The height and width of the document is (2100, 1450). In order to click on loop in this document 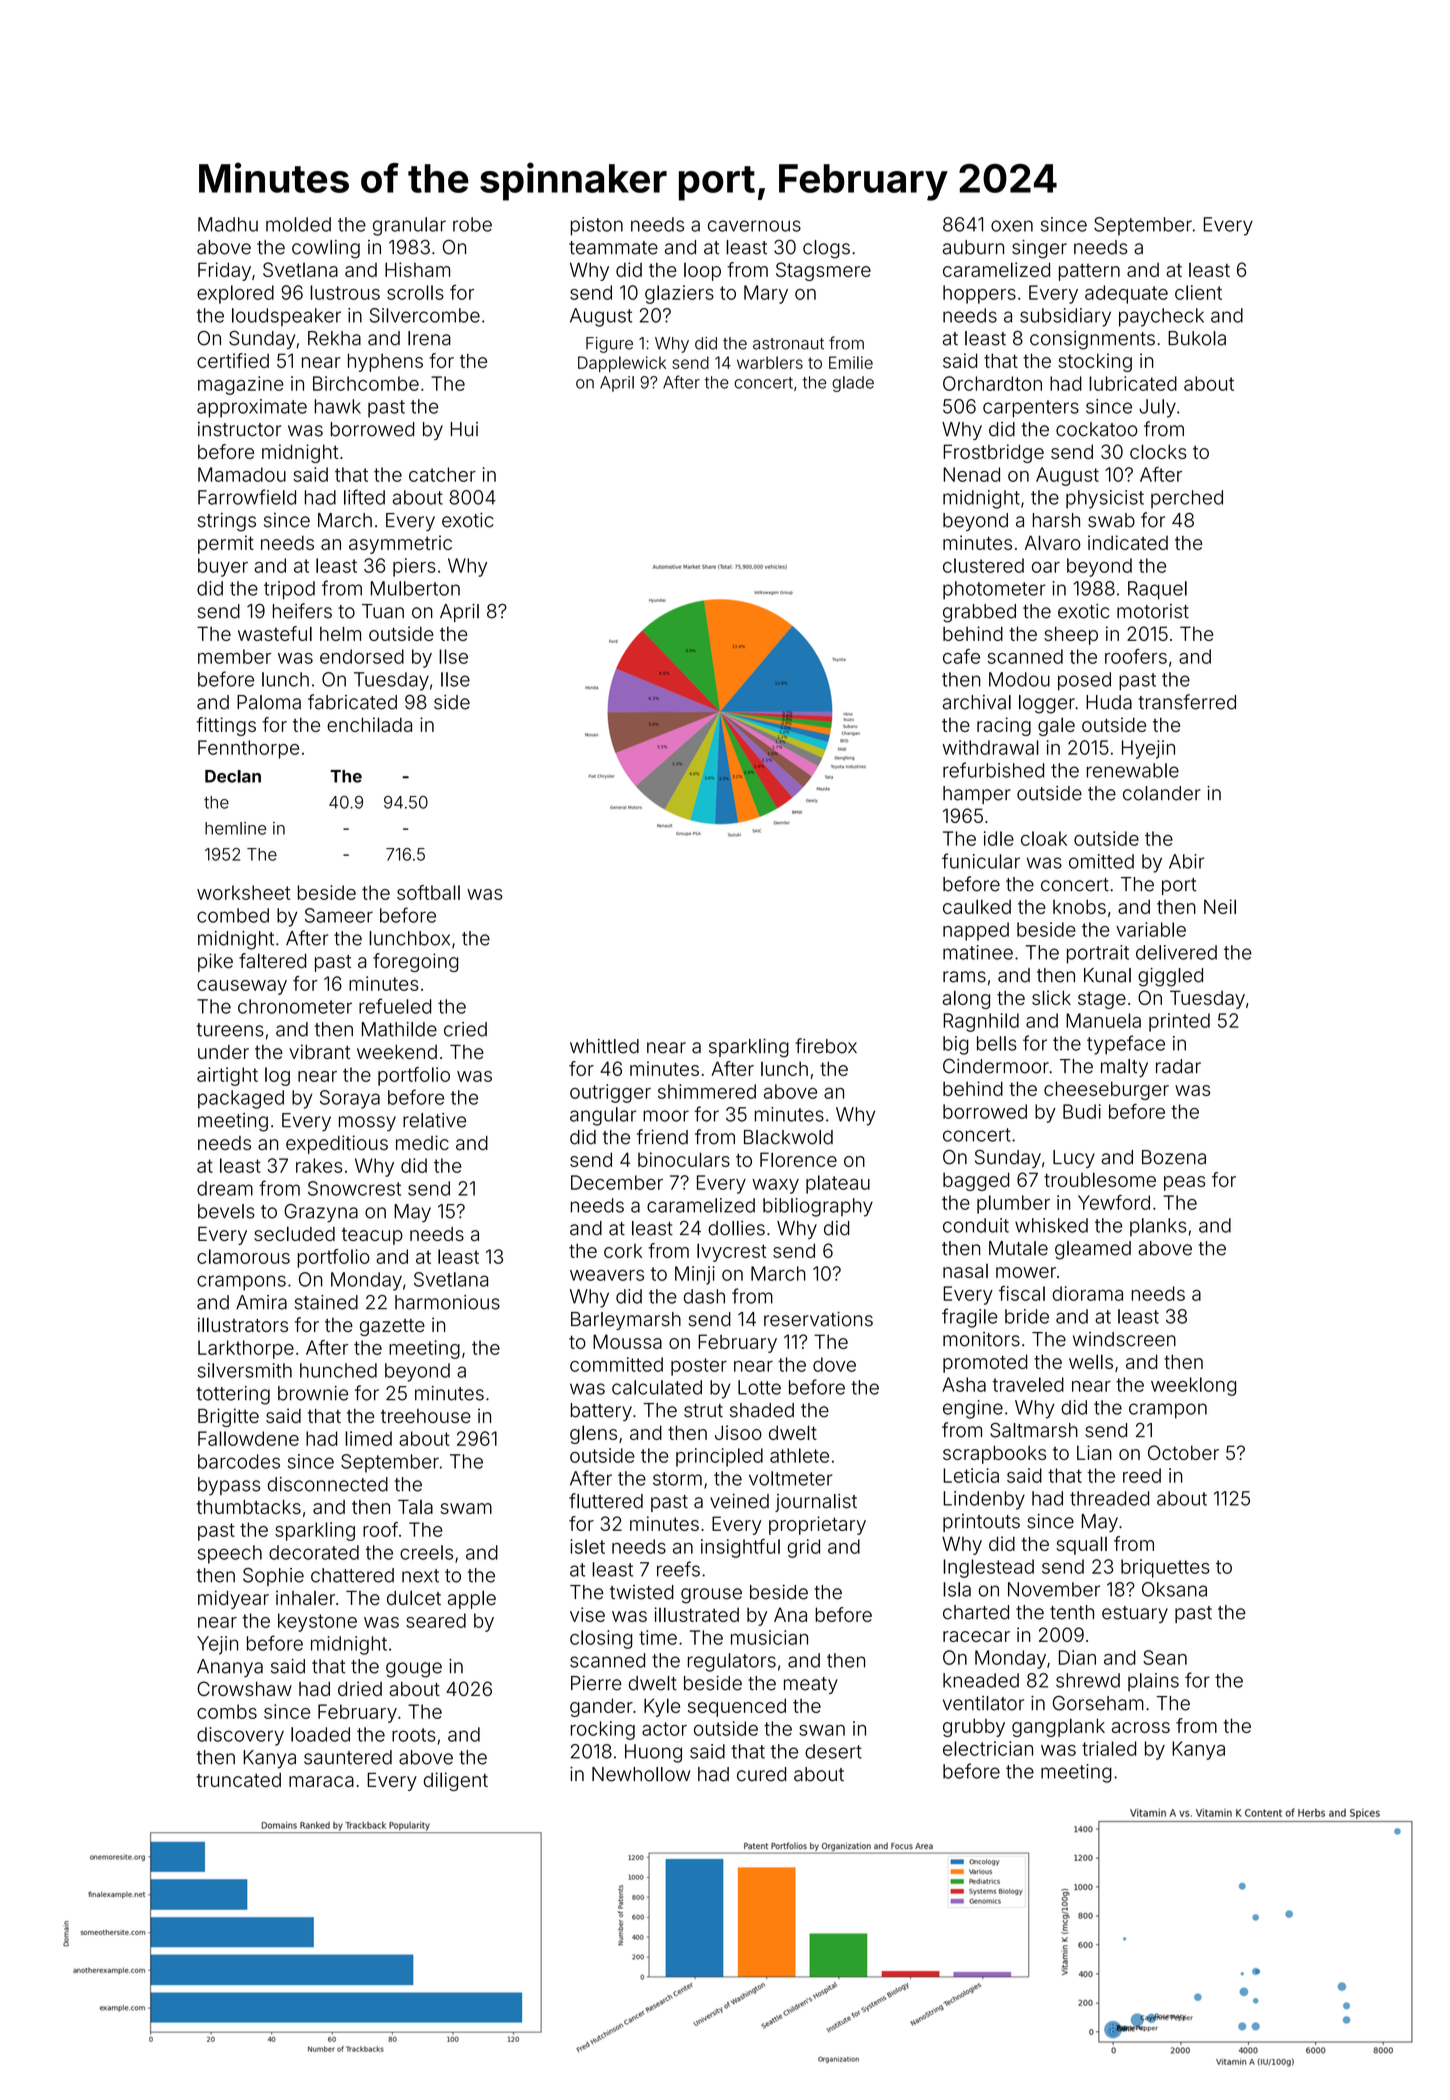, I will do `click(702, 272)`.
